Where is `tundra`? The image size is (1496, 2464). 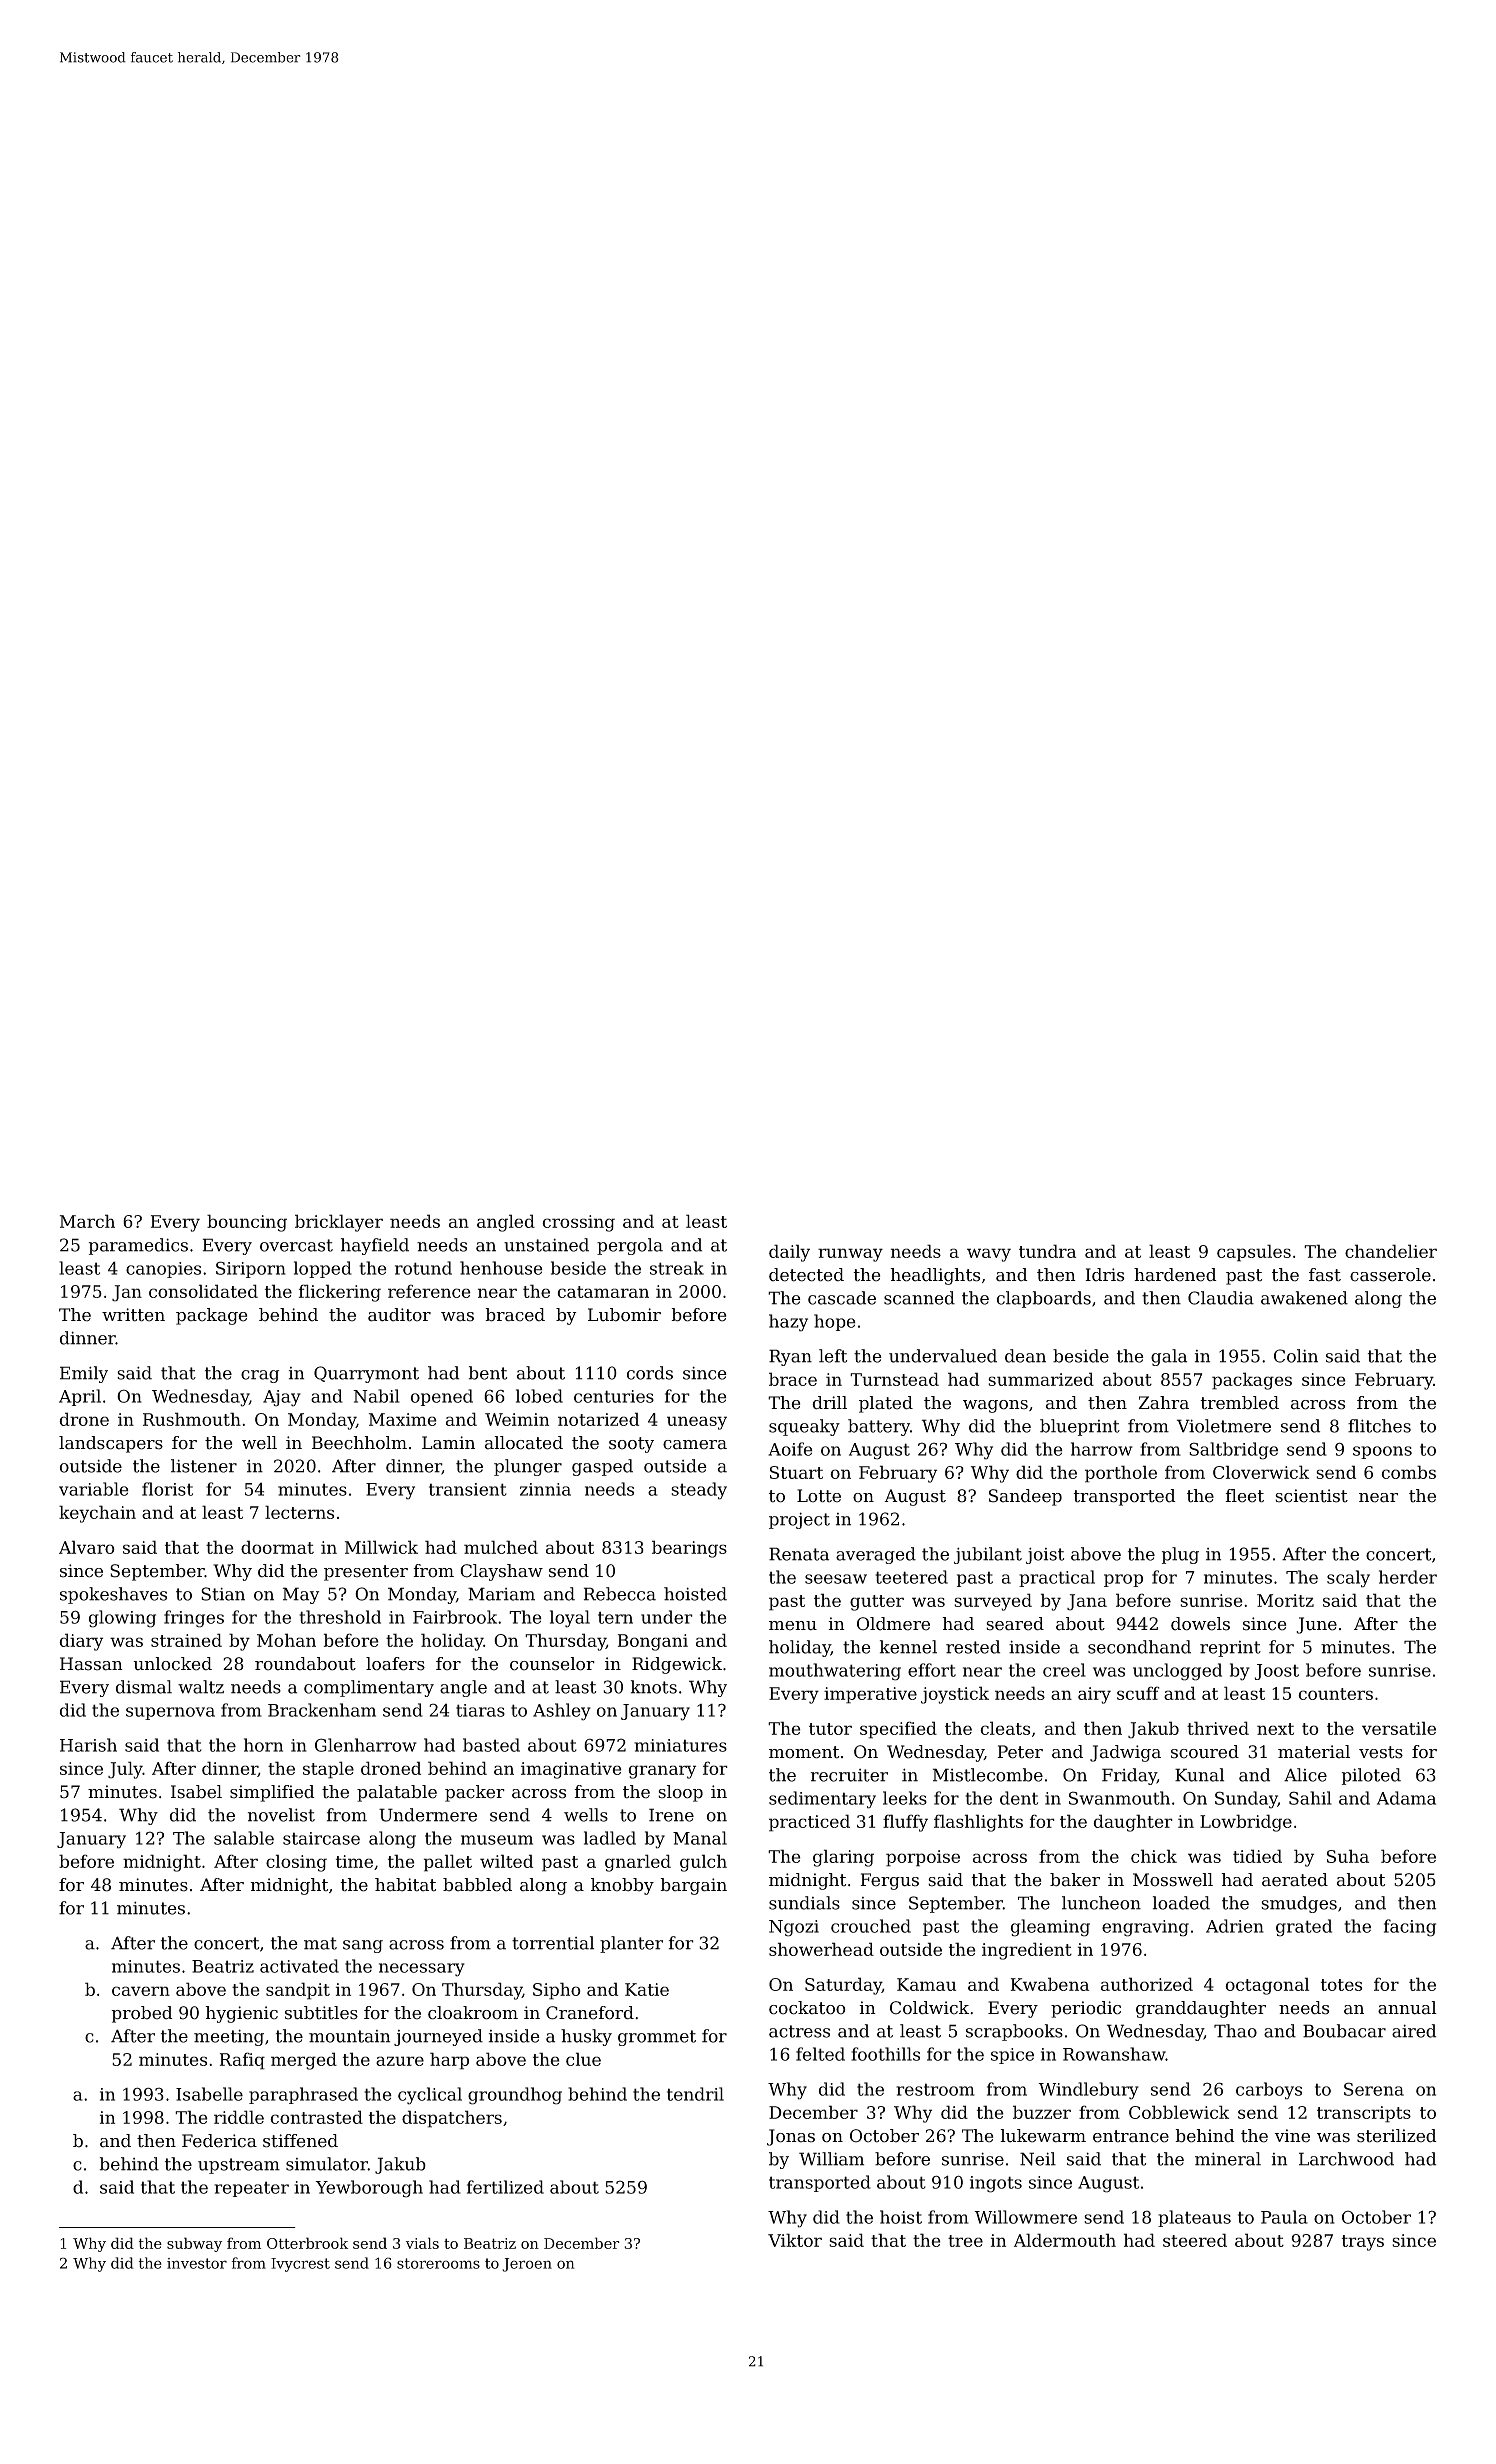
tundra is located at coordinates (1047, 1251).
